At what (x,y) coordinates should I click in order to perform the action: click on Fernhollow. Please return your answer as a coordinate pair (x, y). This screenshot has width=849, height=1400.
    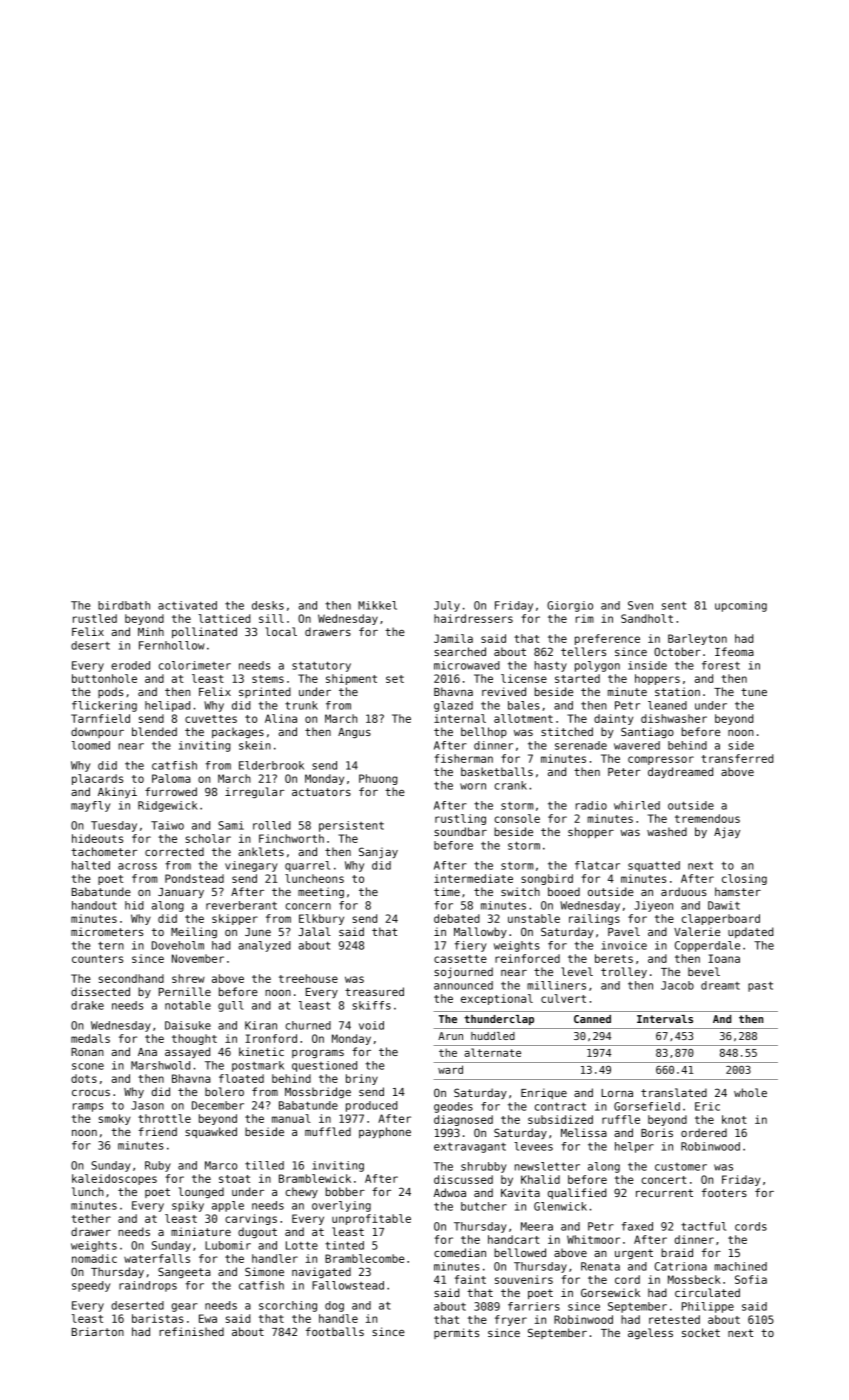
    Looking at the image, I should click on (172, 645).
